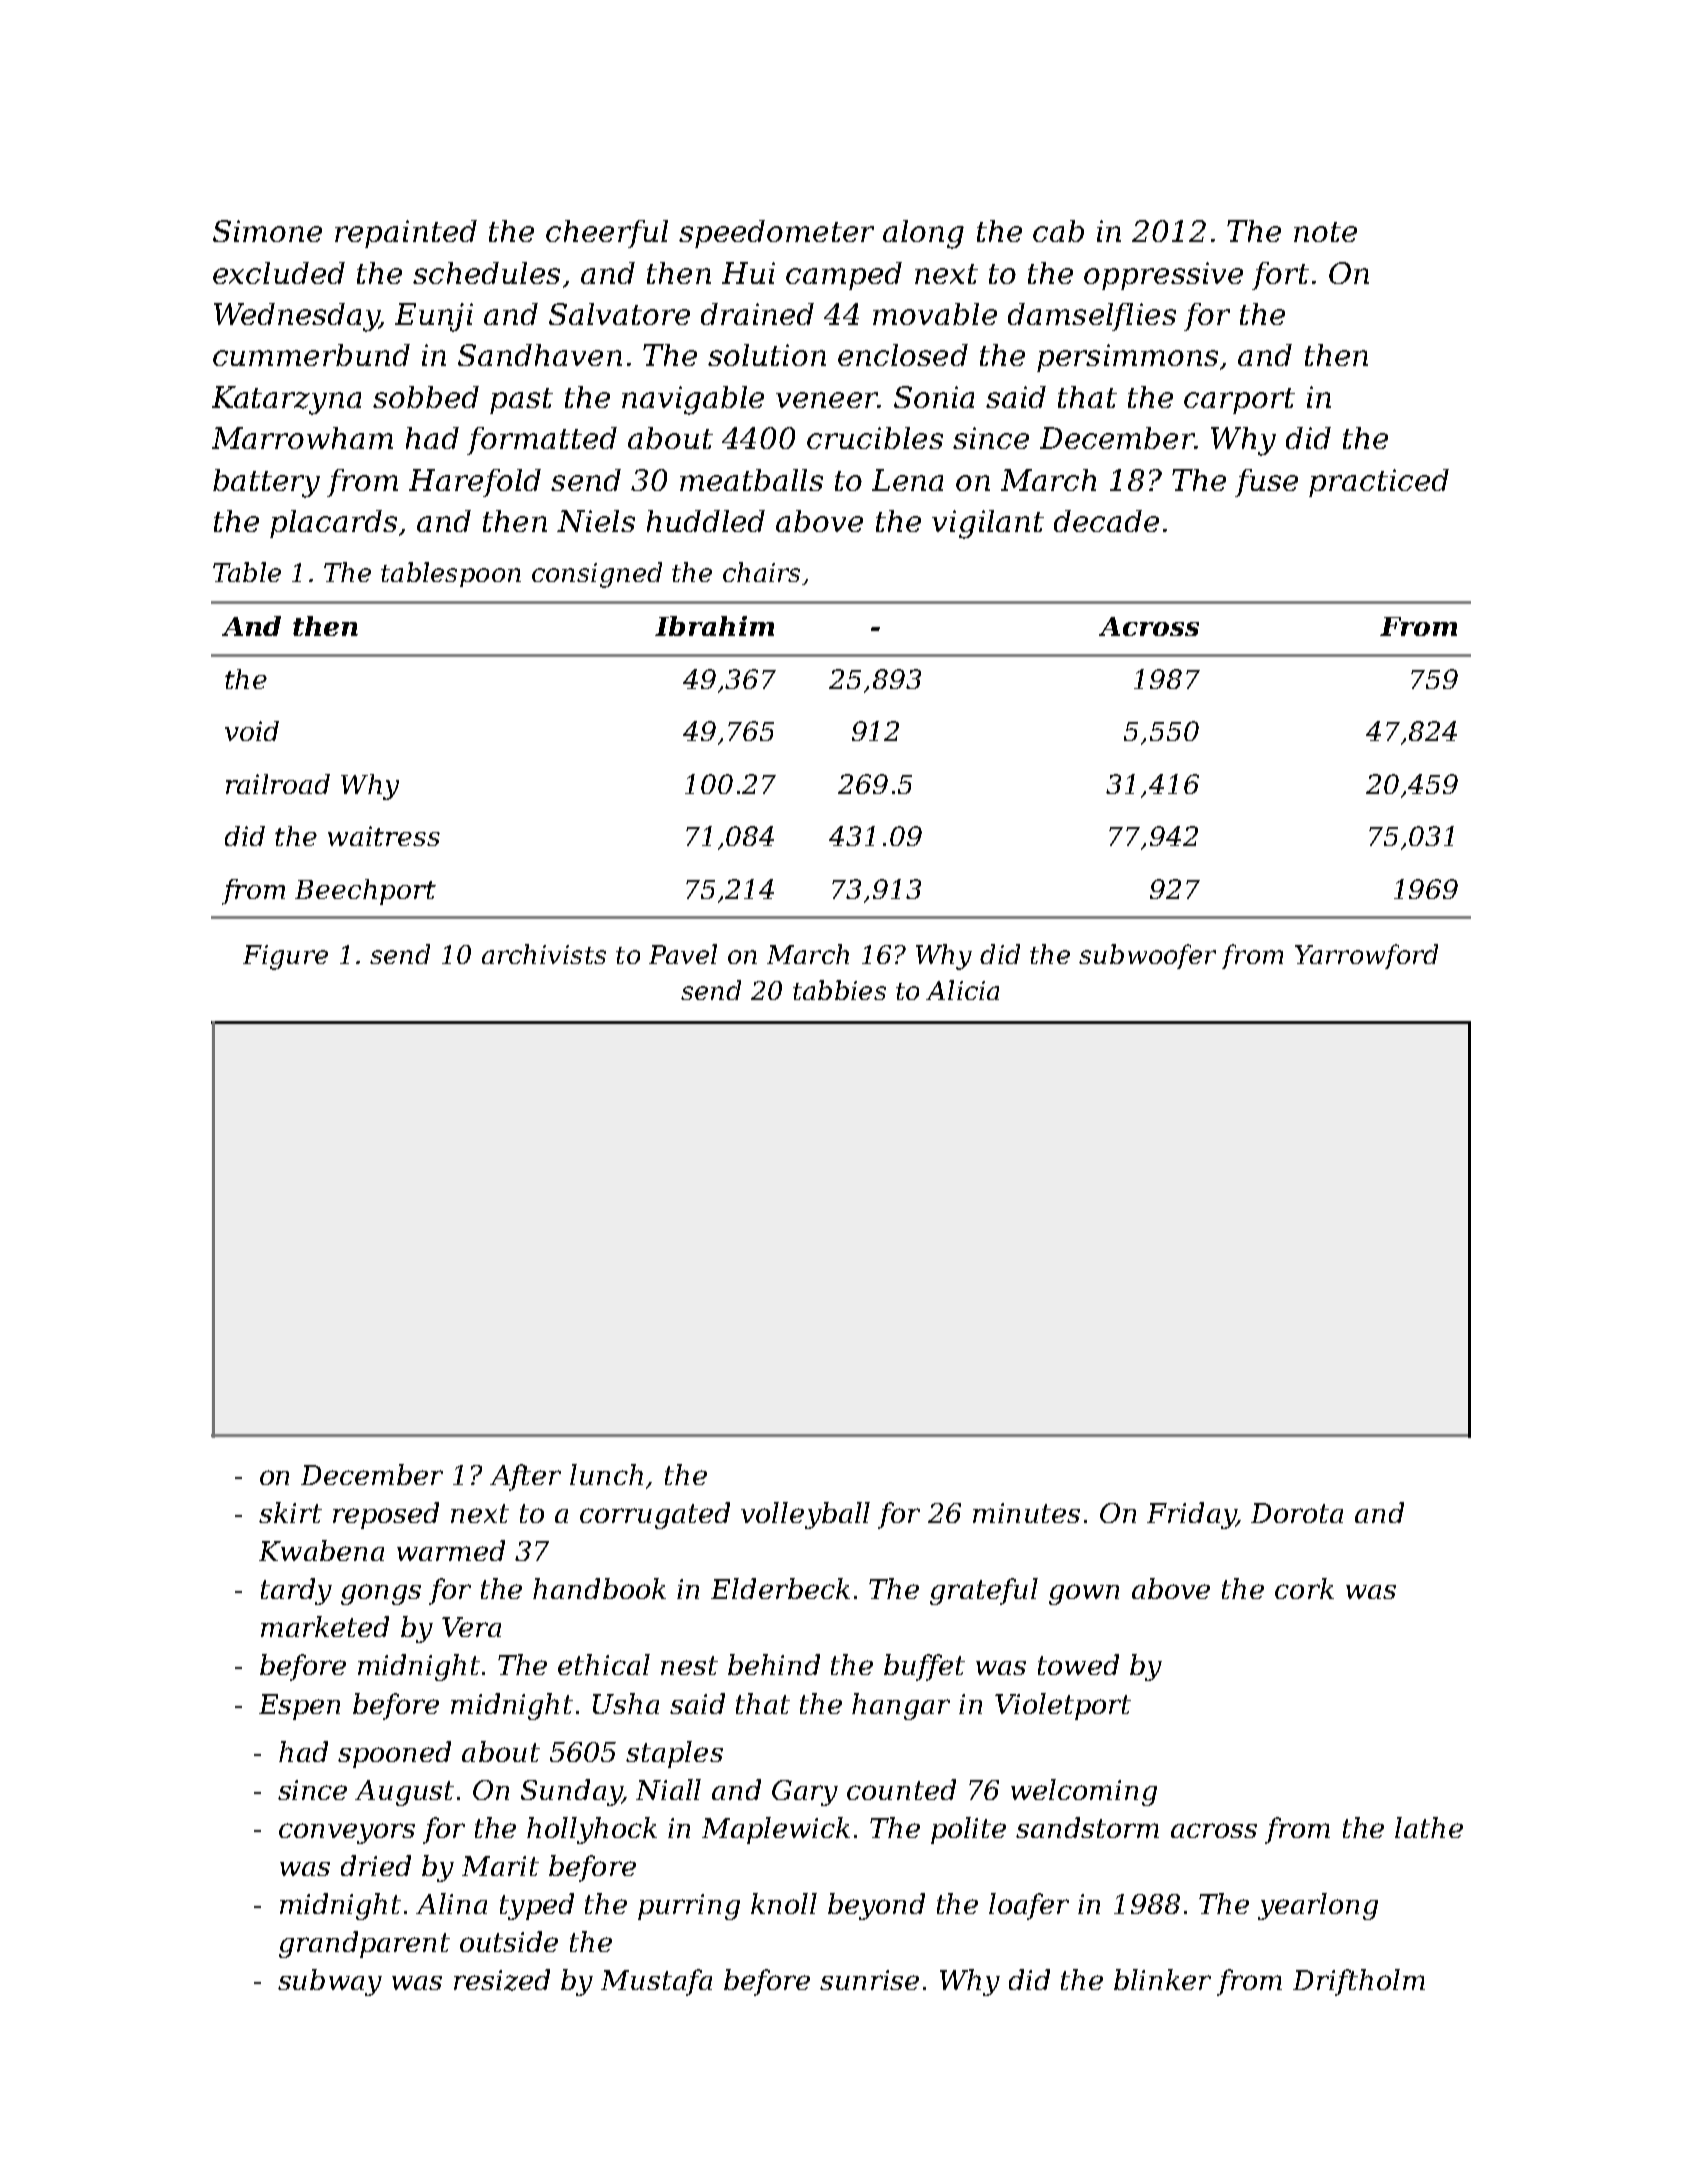 The height and width of the screenshot is (2178, 1683). Describe the element at coordinates (1325, 232) in the screenshot. I see `note` at that location.
